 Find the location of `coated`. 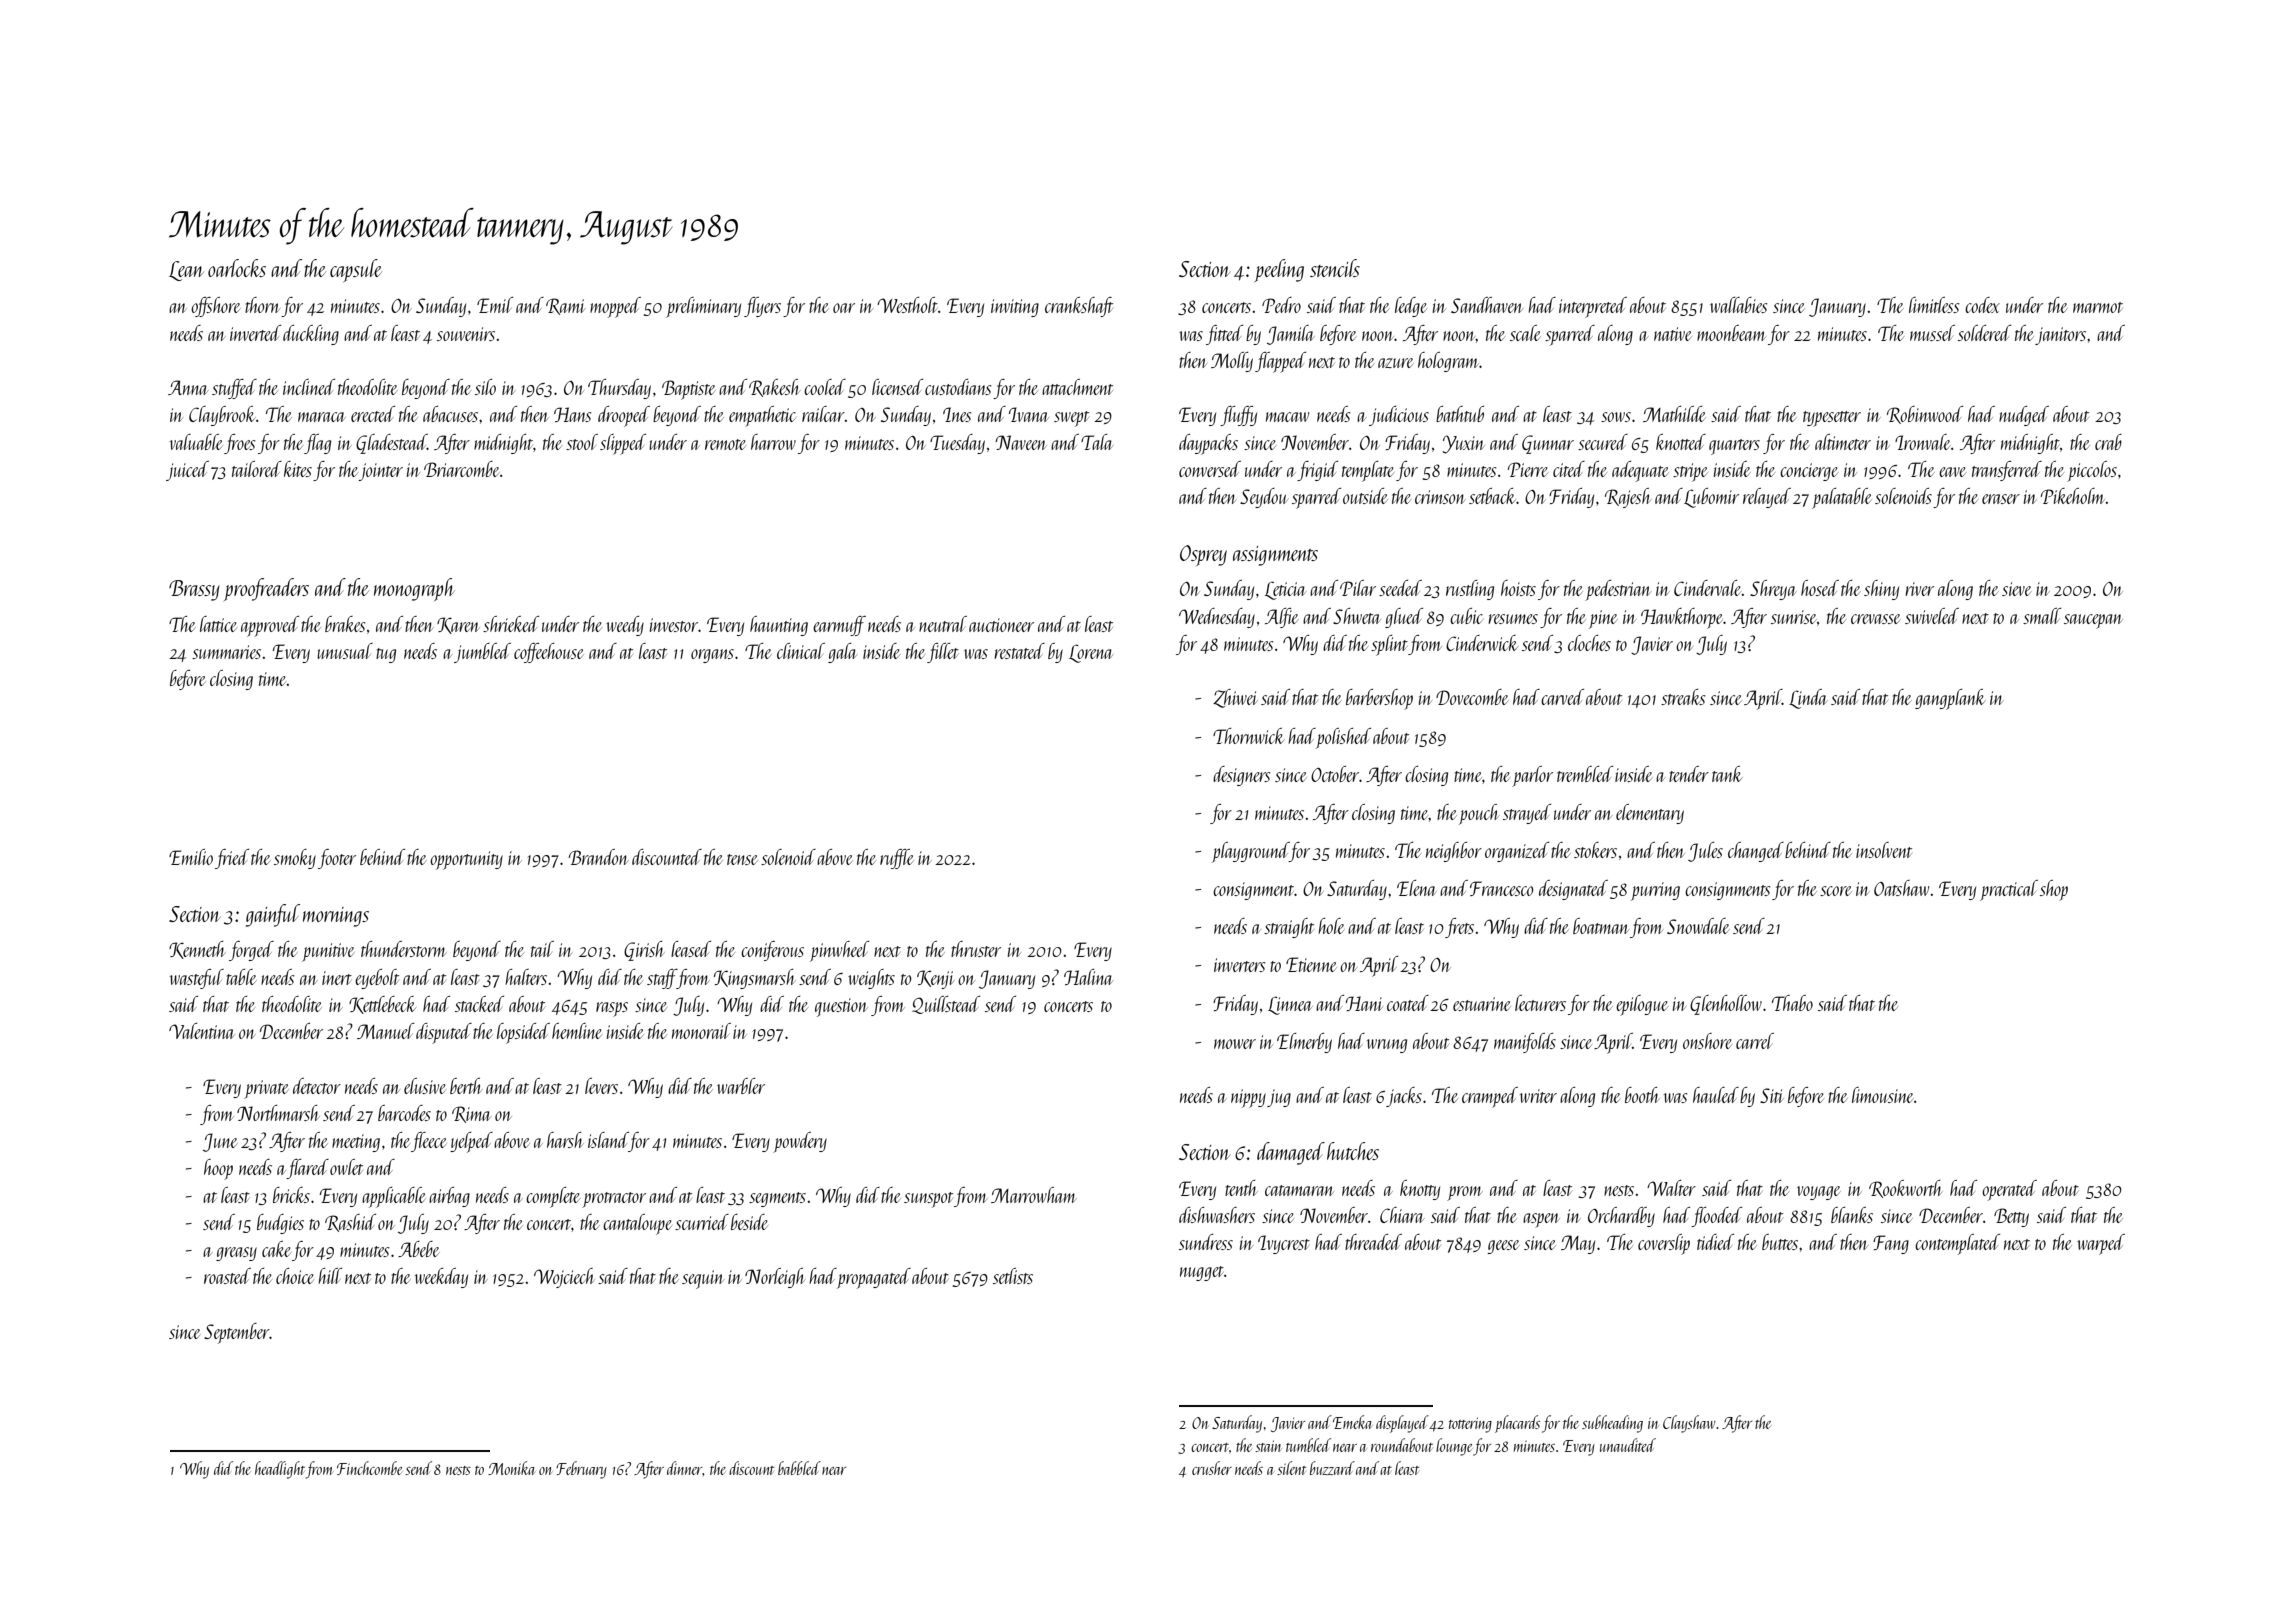

coated is located at coordinates (1408, 1003).
